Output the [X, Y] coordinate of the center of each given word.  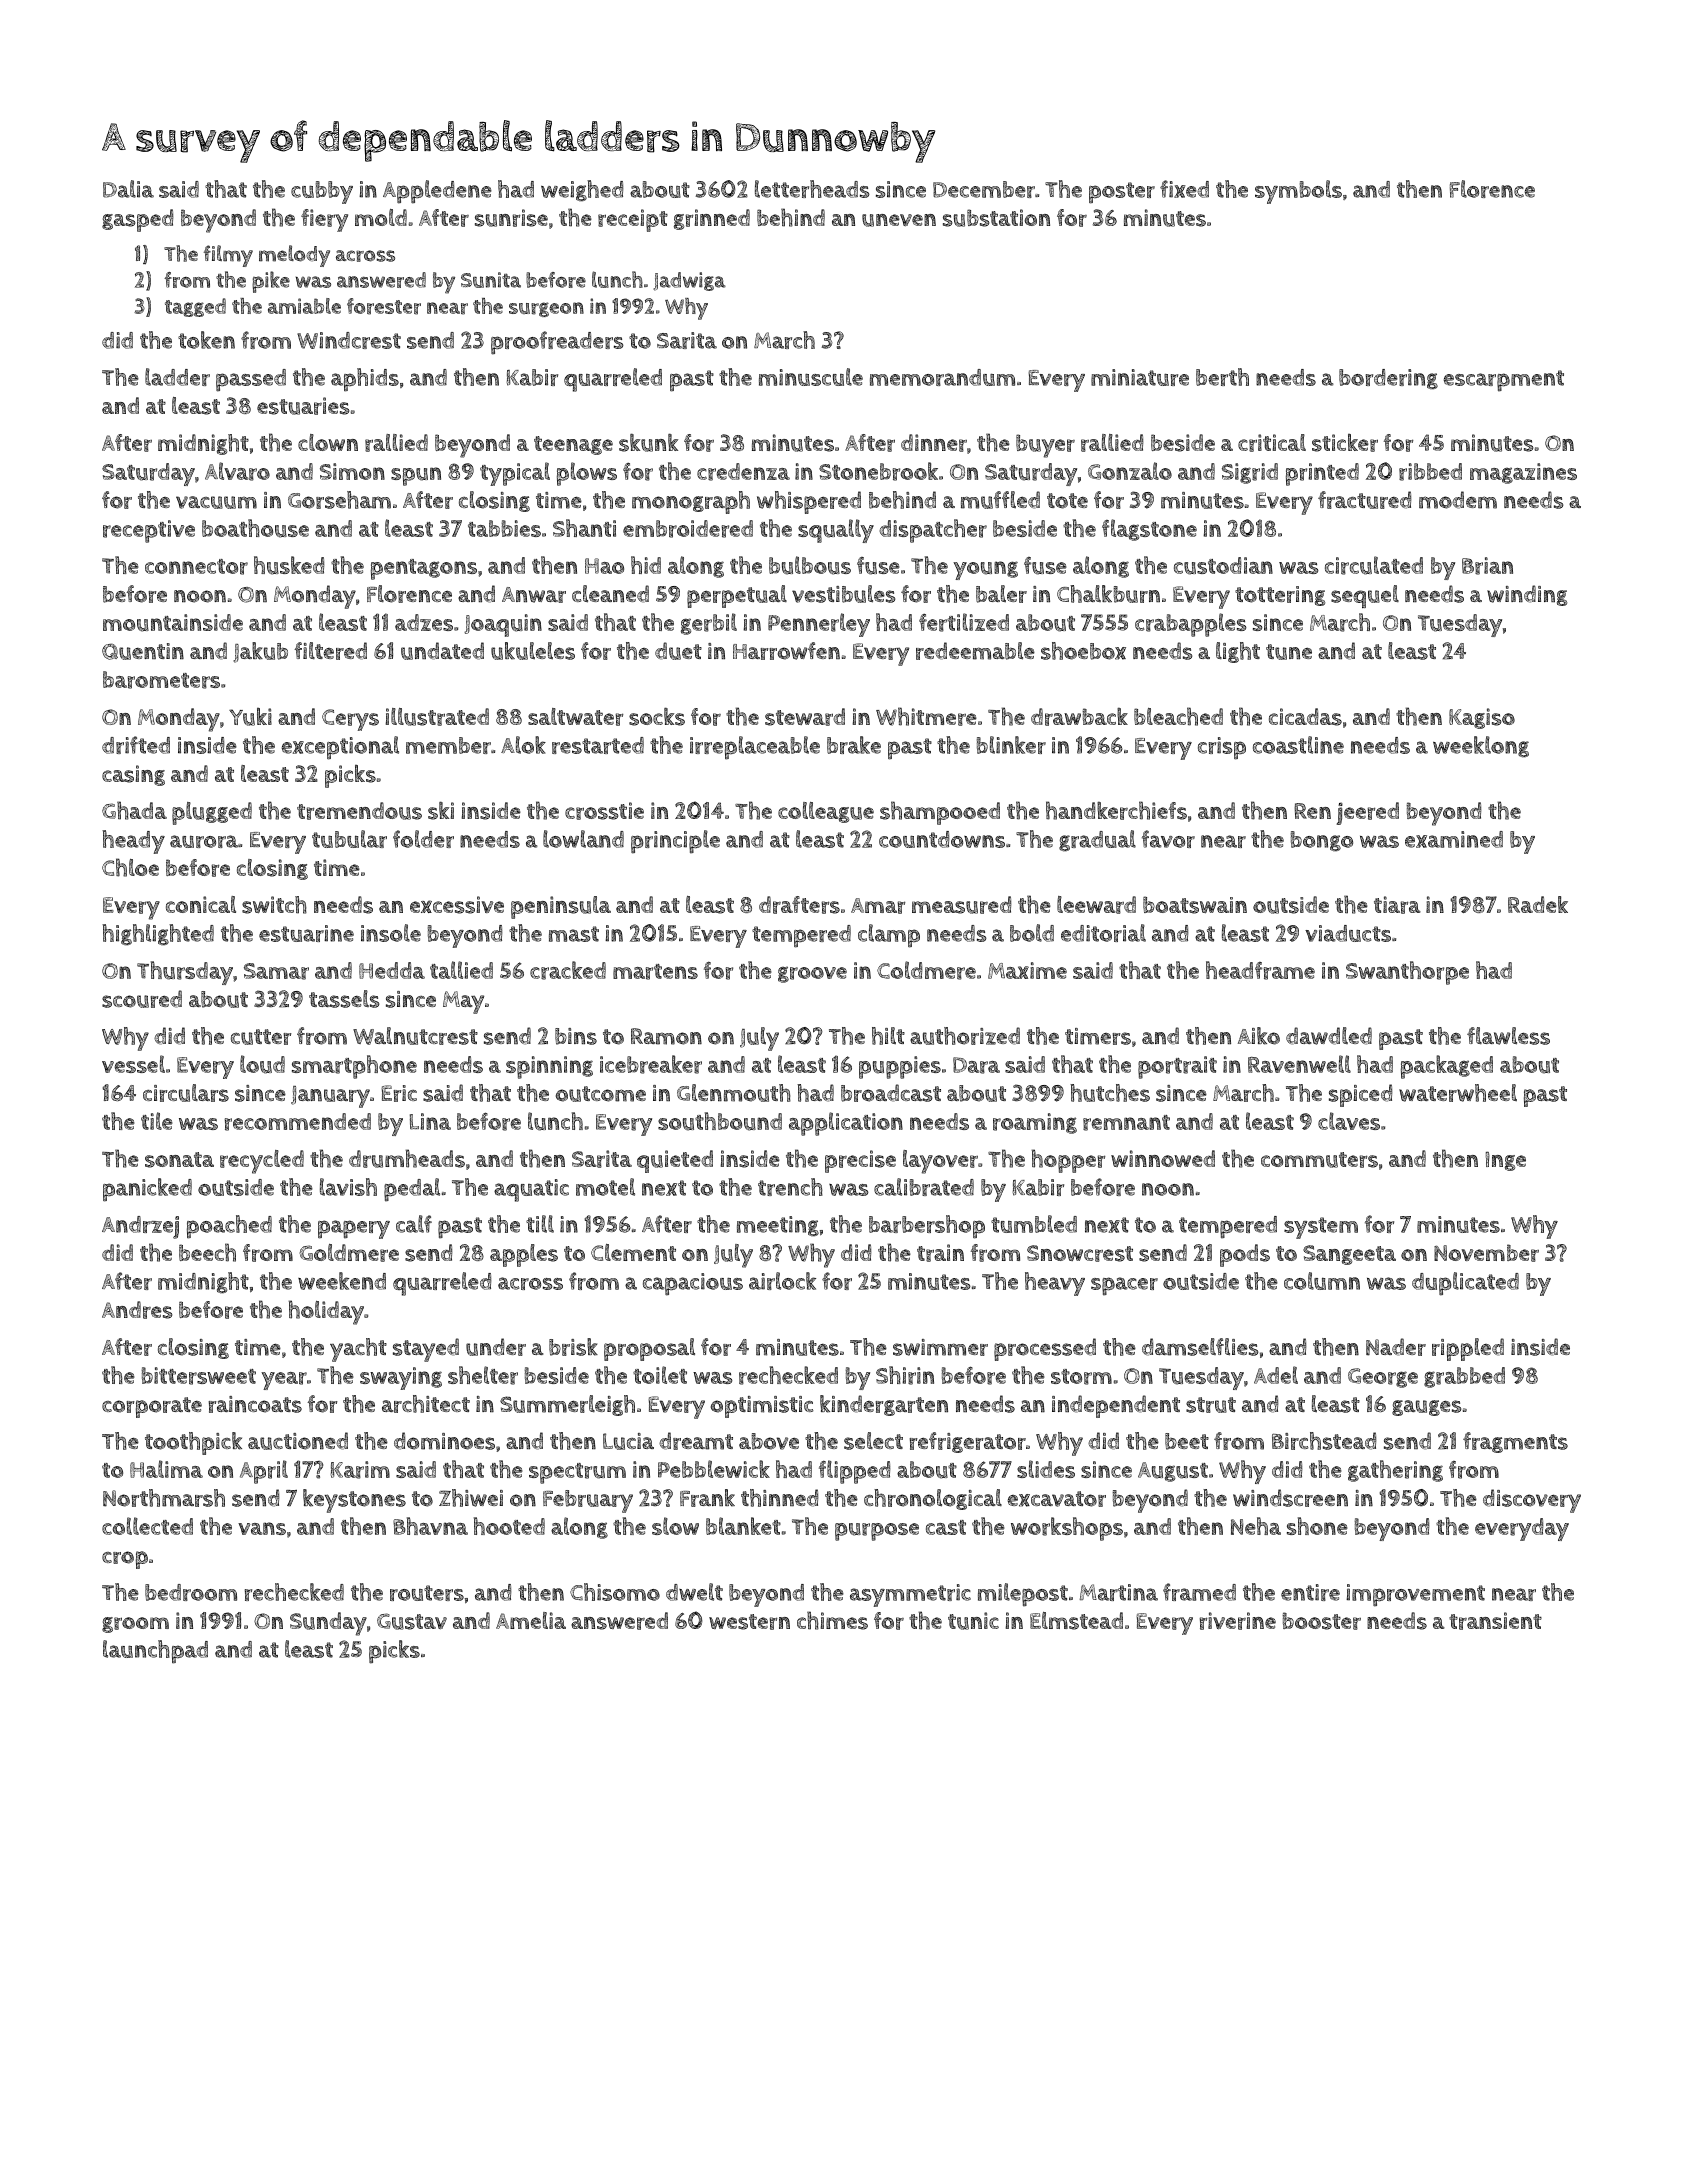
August [1173, 1472]
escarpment [1504, 381]
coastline [1298, 745]
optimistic [762, 1407]
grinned [712, 219]
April [264, 1472]
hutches [1110, 1093]
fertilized [964, 622]
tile [157, 1121]
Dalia [128, 189]
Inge [1506, 1161]
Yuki [250, 717]
